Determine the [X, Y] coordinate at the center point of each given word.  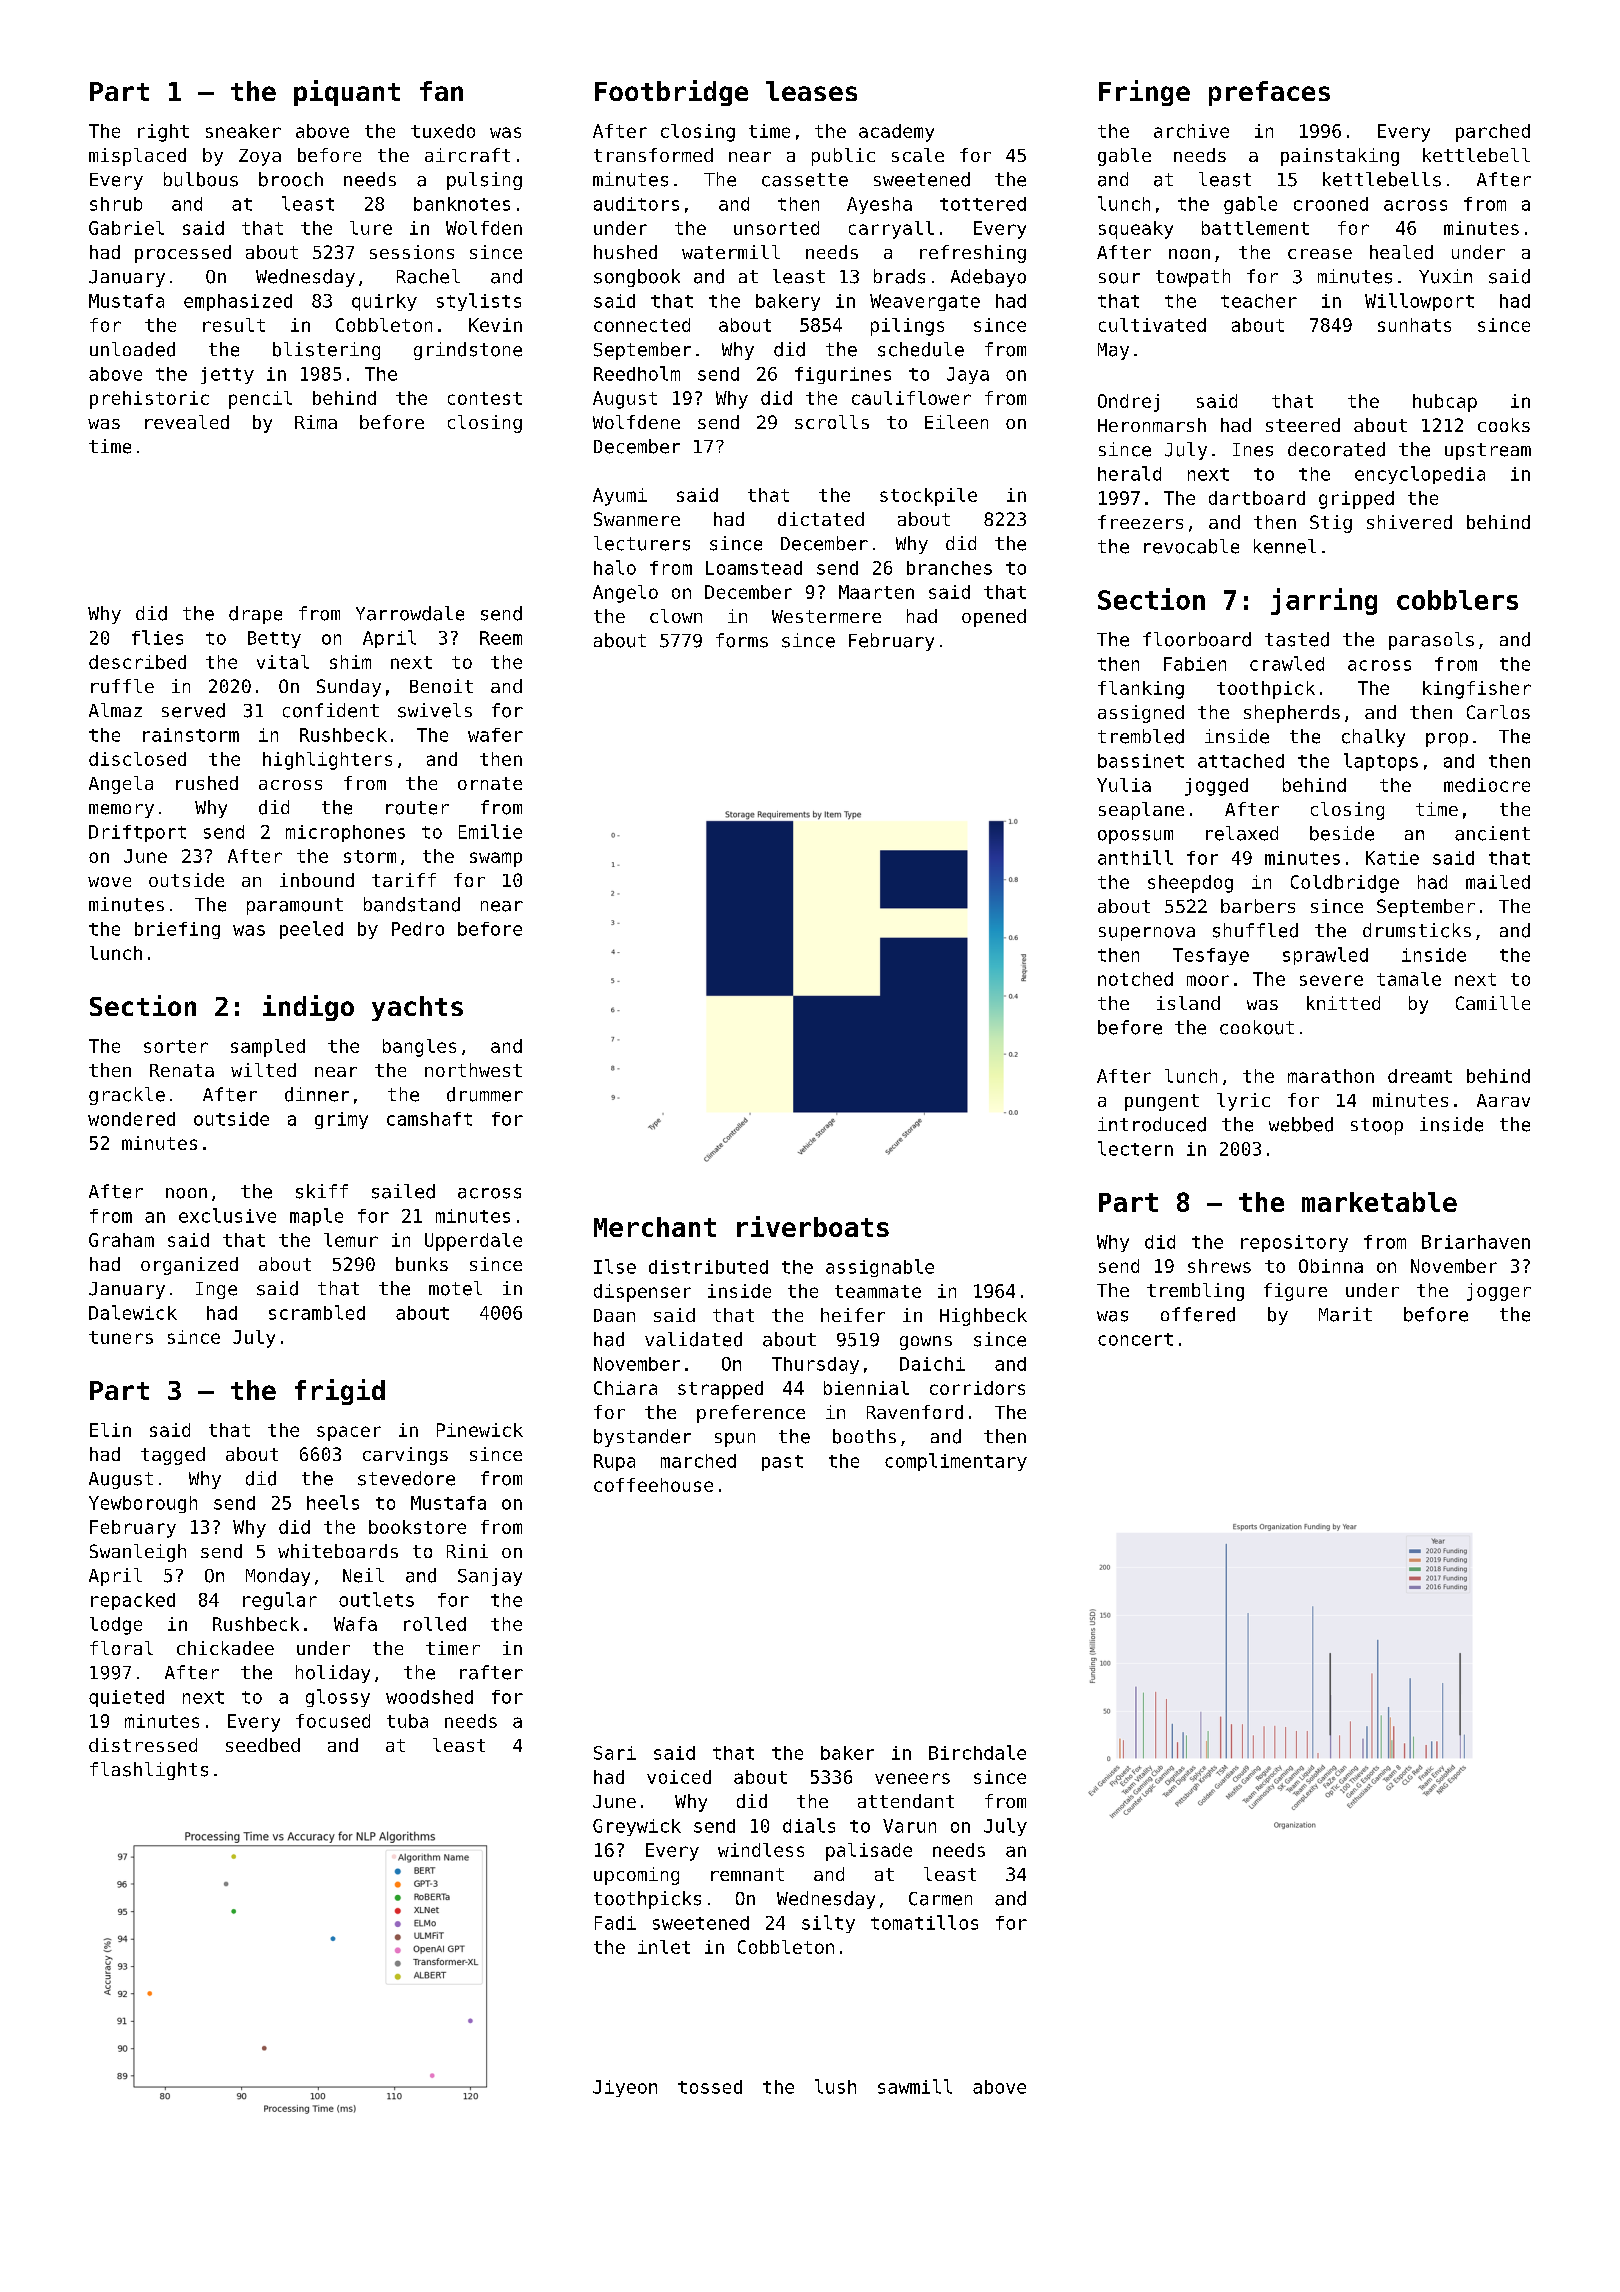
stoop [1377, 1126]
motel [455, 1288]
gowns [926, 1343]
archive [1191, 131]
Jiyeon [625, 2088]
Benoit [441, 686]
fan [441, 91]
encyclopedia [1420, 475]
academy [896, 133]
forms [742, 640]
